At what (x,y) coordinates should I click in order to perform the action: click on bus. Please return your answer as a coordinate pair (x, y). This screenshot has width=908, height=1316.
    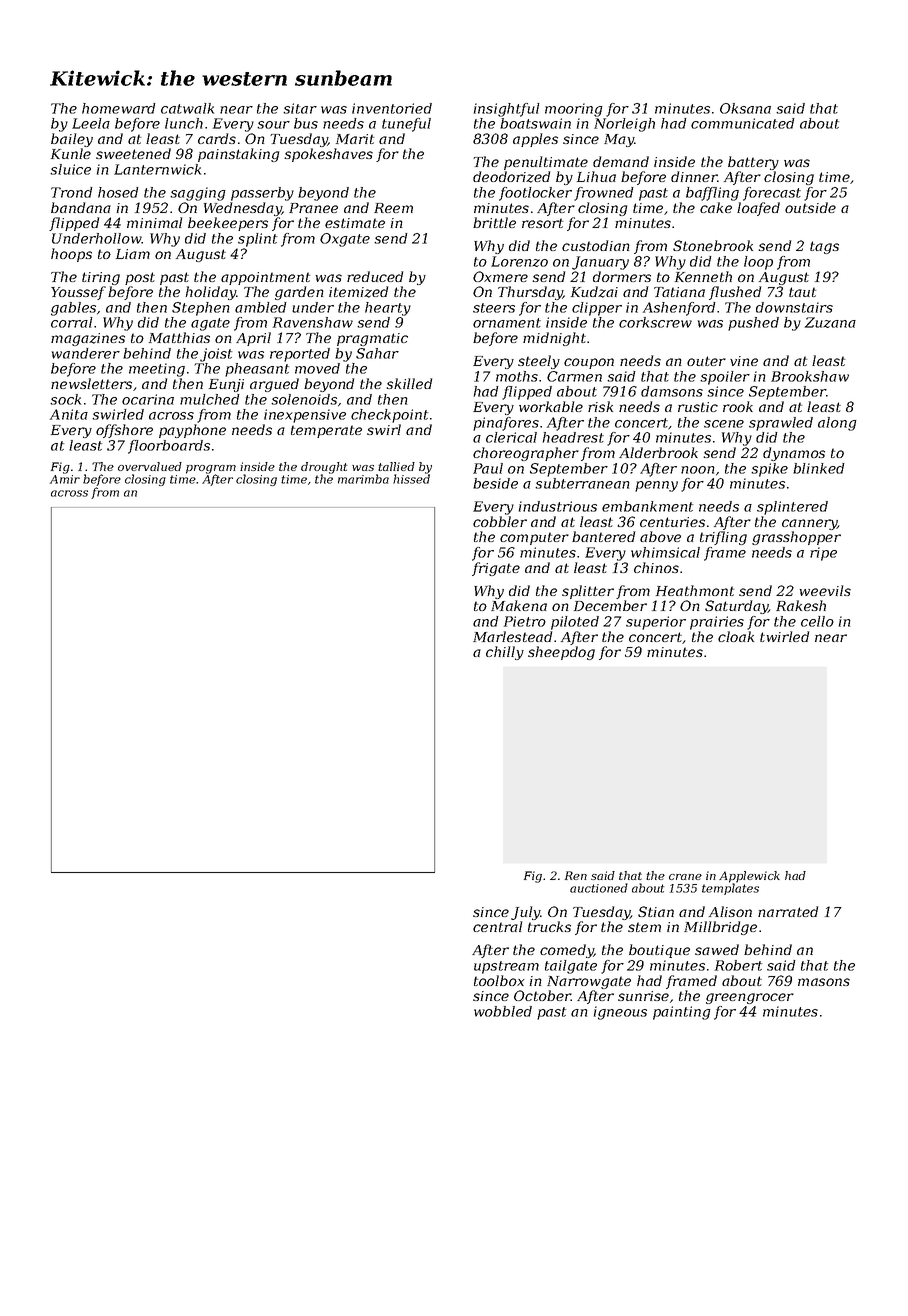
    Looking at the image, I should click on (306, 123).
